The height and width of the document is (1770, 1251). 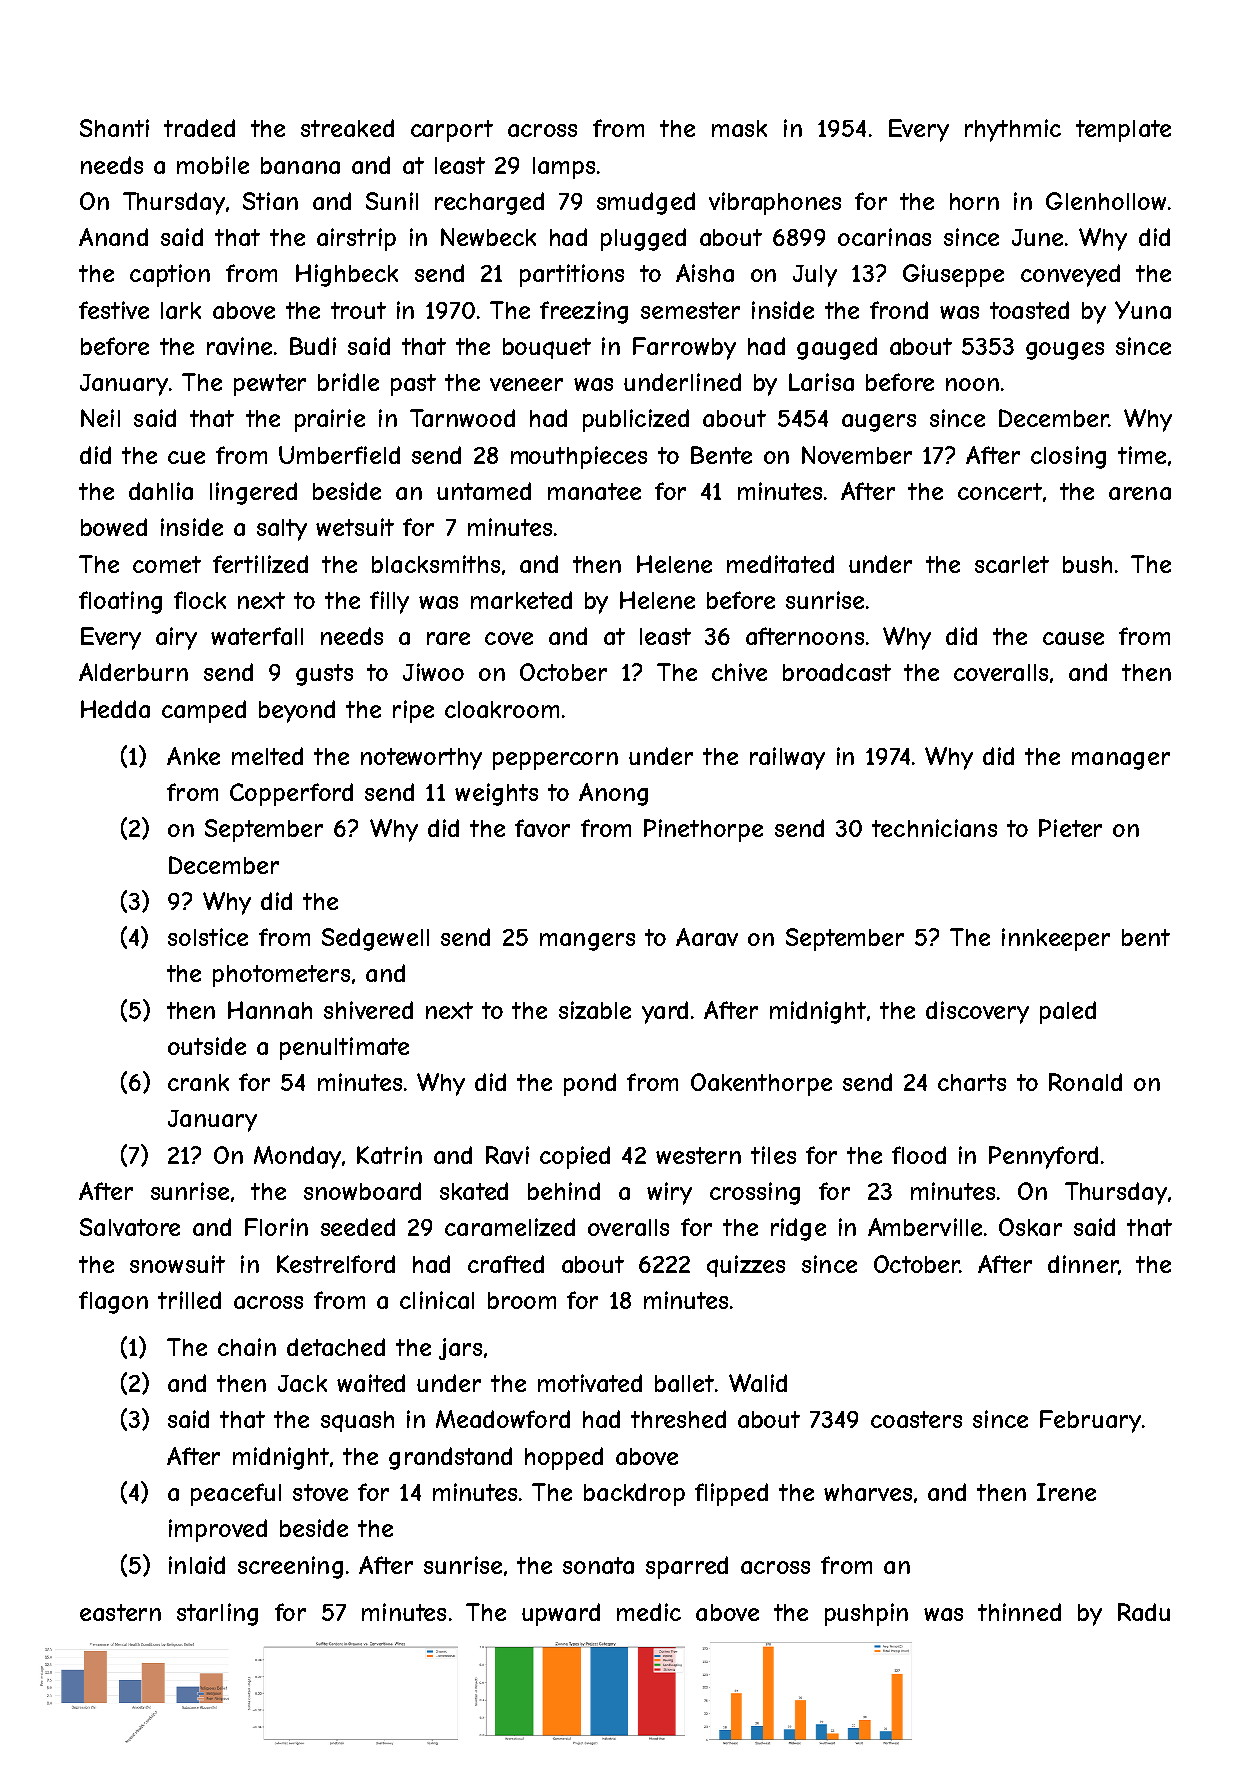 I want to click on eastern, so click(x=120, y=1612).
